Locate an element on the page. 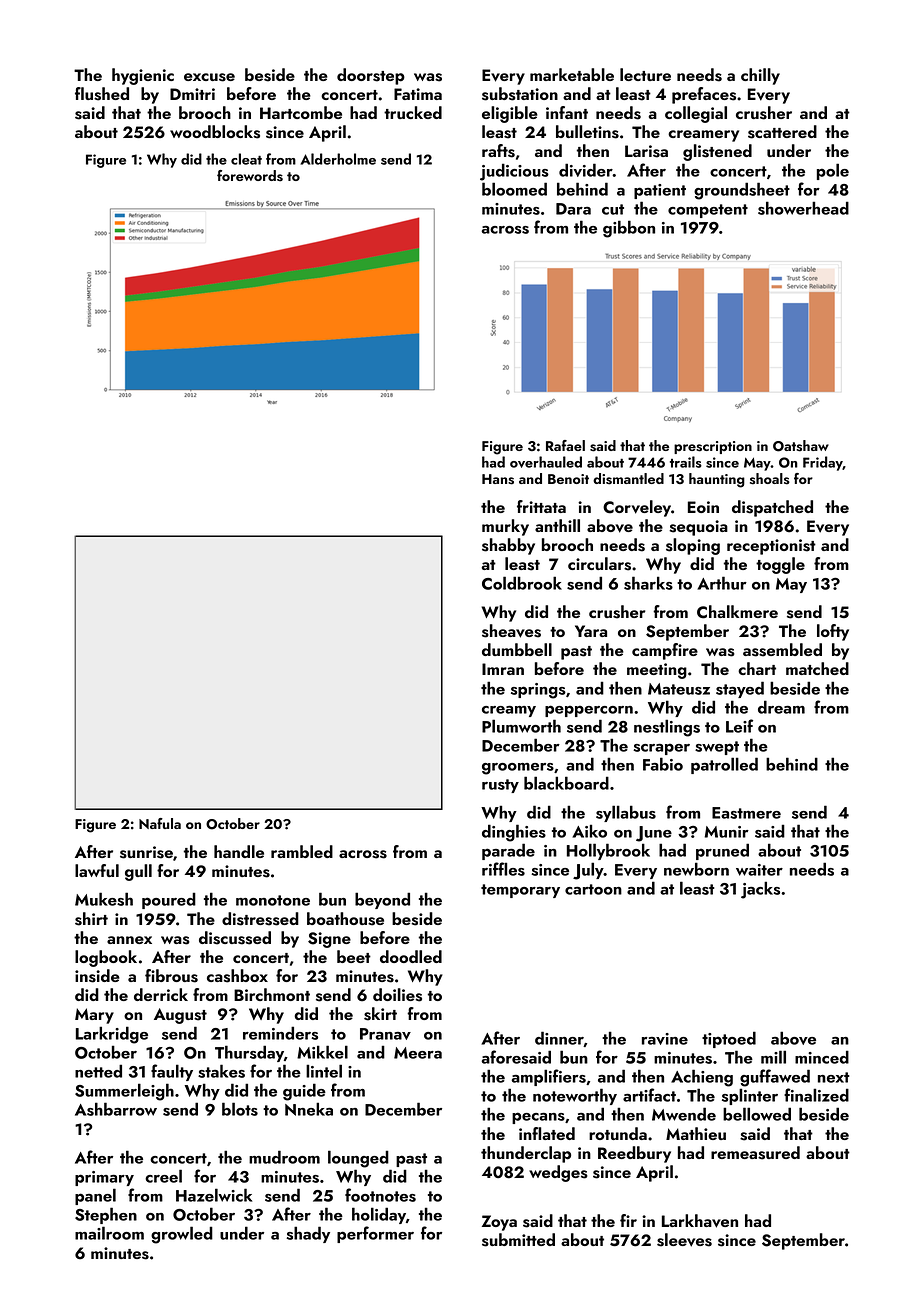 The height and width of the page is (1308, 924). handle is located at coordinates (239, 851).
